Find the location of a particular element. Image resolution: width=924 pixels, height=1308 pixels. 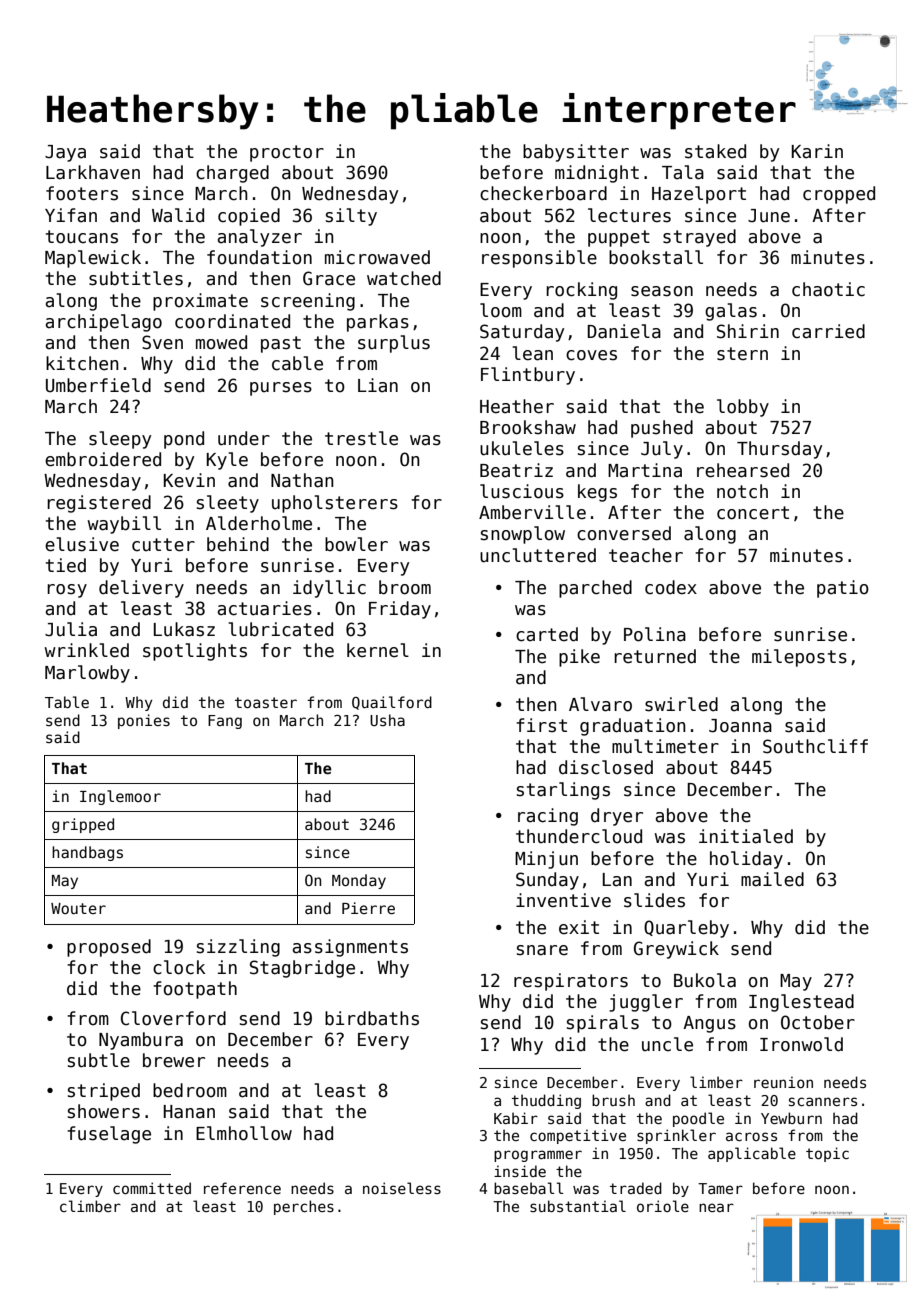

Kabir is located at coordinates (516, 1118).
